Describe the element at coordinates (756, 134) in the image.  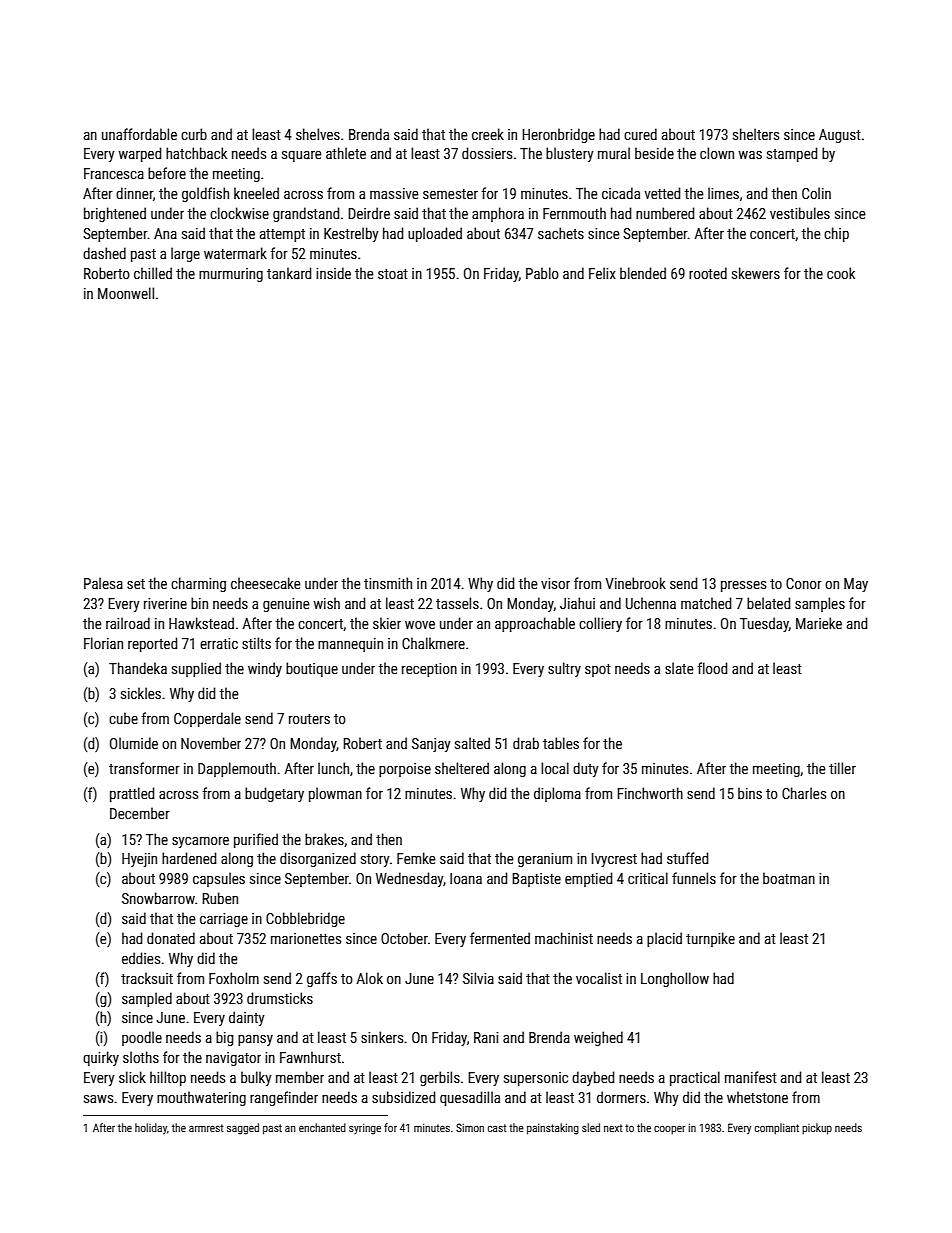
I see `shelters` at that location.
